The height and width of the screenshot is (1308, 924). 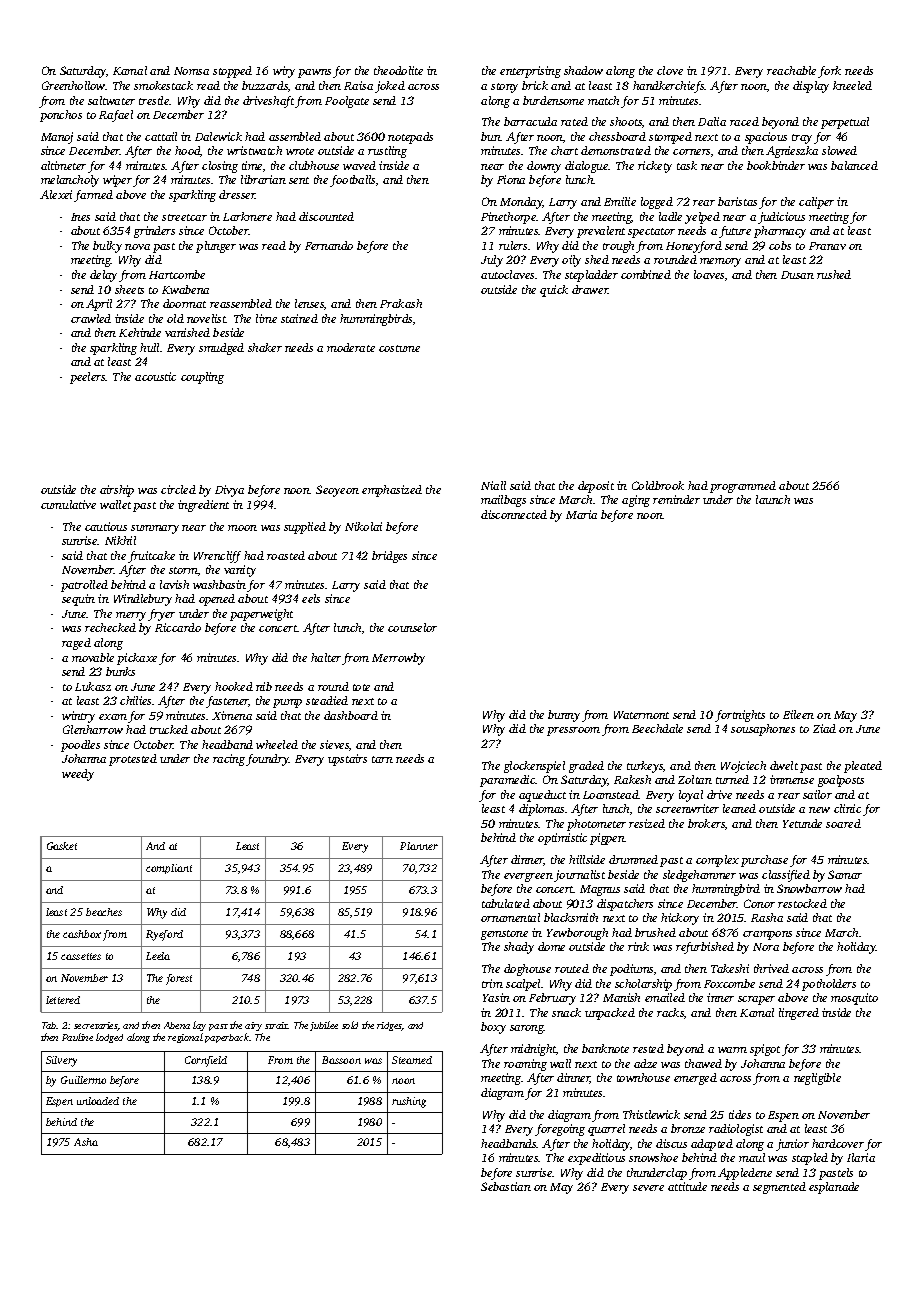 What do you see at coordinates (506, 1186) in the screenshot?
I see `Sebastian` at bounding box center [506, 1186].
